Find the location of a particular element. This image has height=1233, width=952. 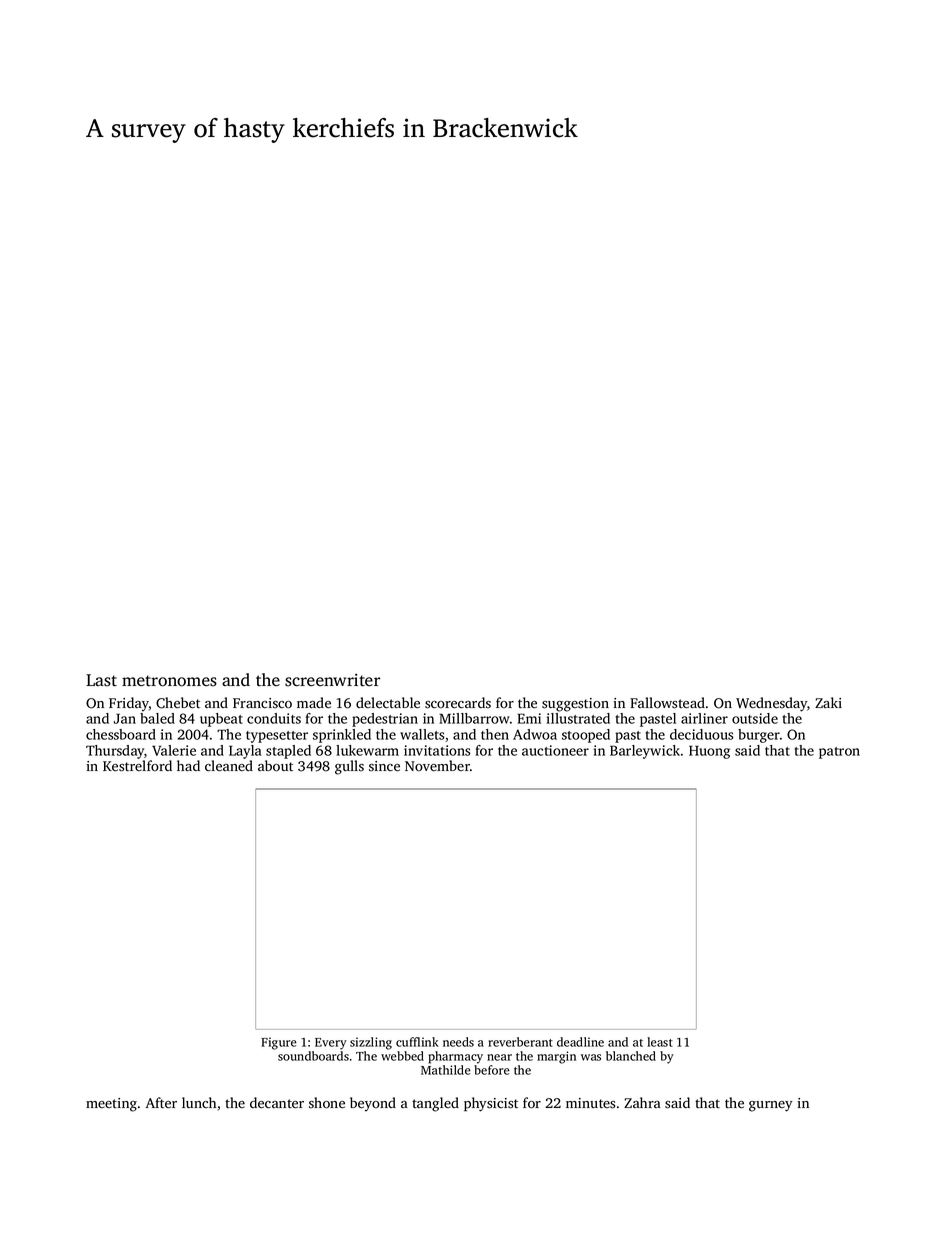

had is located at coordinates (188, 765).
